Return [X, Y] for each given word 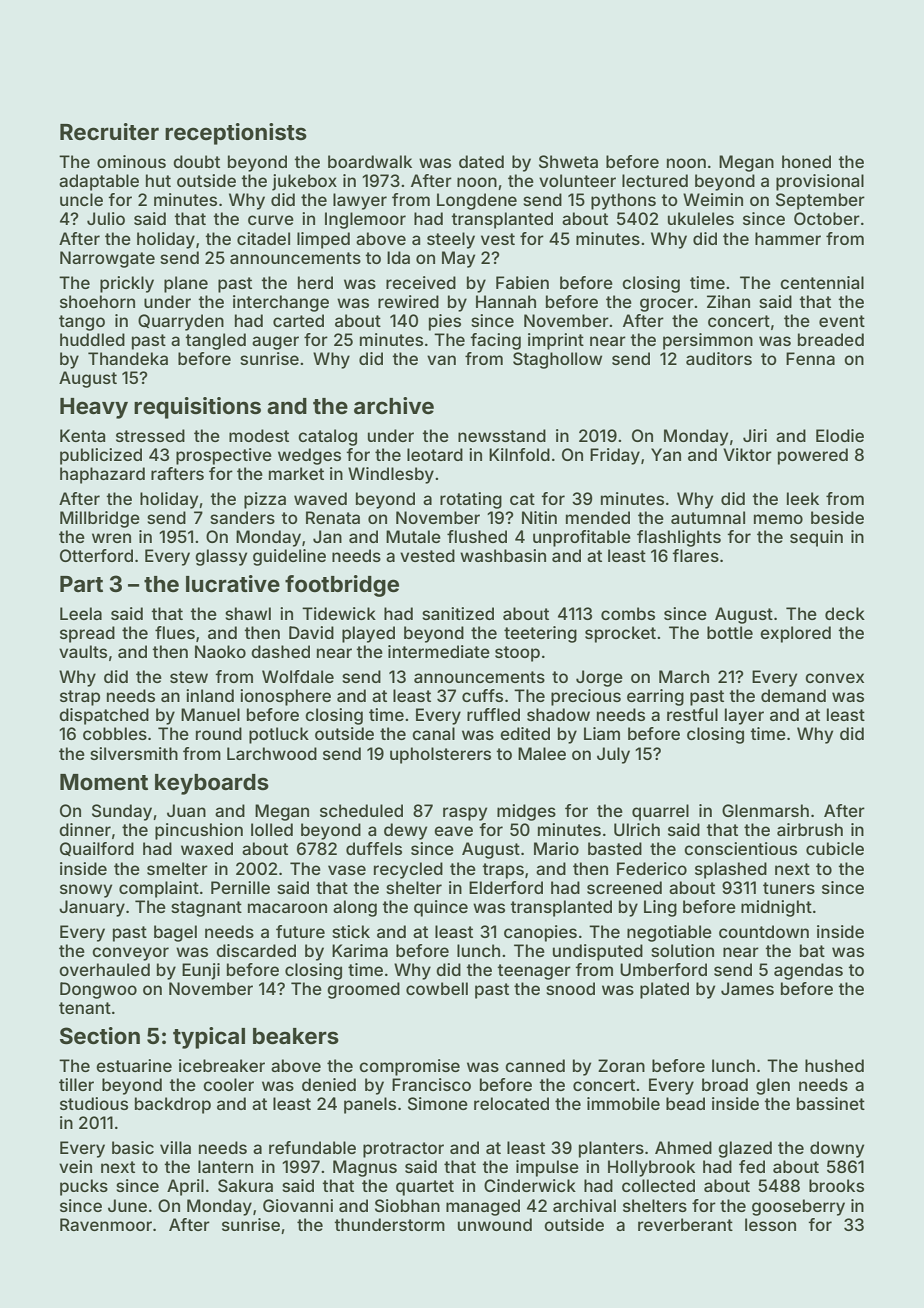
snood [570, 988]
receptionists [236, 134]
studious [94, 1103]
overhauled [104, 969]
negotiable [669, 933]
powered [813, 456]
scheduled [361, 810]
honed [806, 161]
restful [692, 714]
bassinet [831, 1103]
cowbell [437, 988]
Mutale [413, 536]
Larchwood [272, 753]
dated [481, 161]
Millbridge [100, 519]
